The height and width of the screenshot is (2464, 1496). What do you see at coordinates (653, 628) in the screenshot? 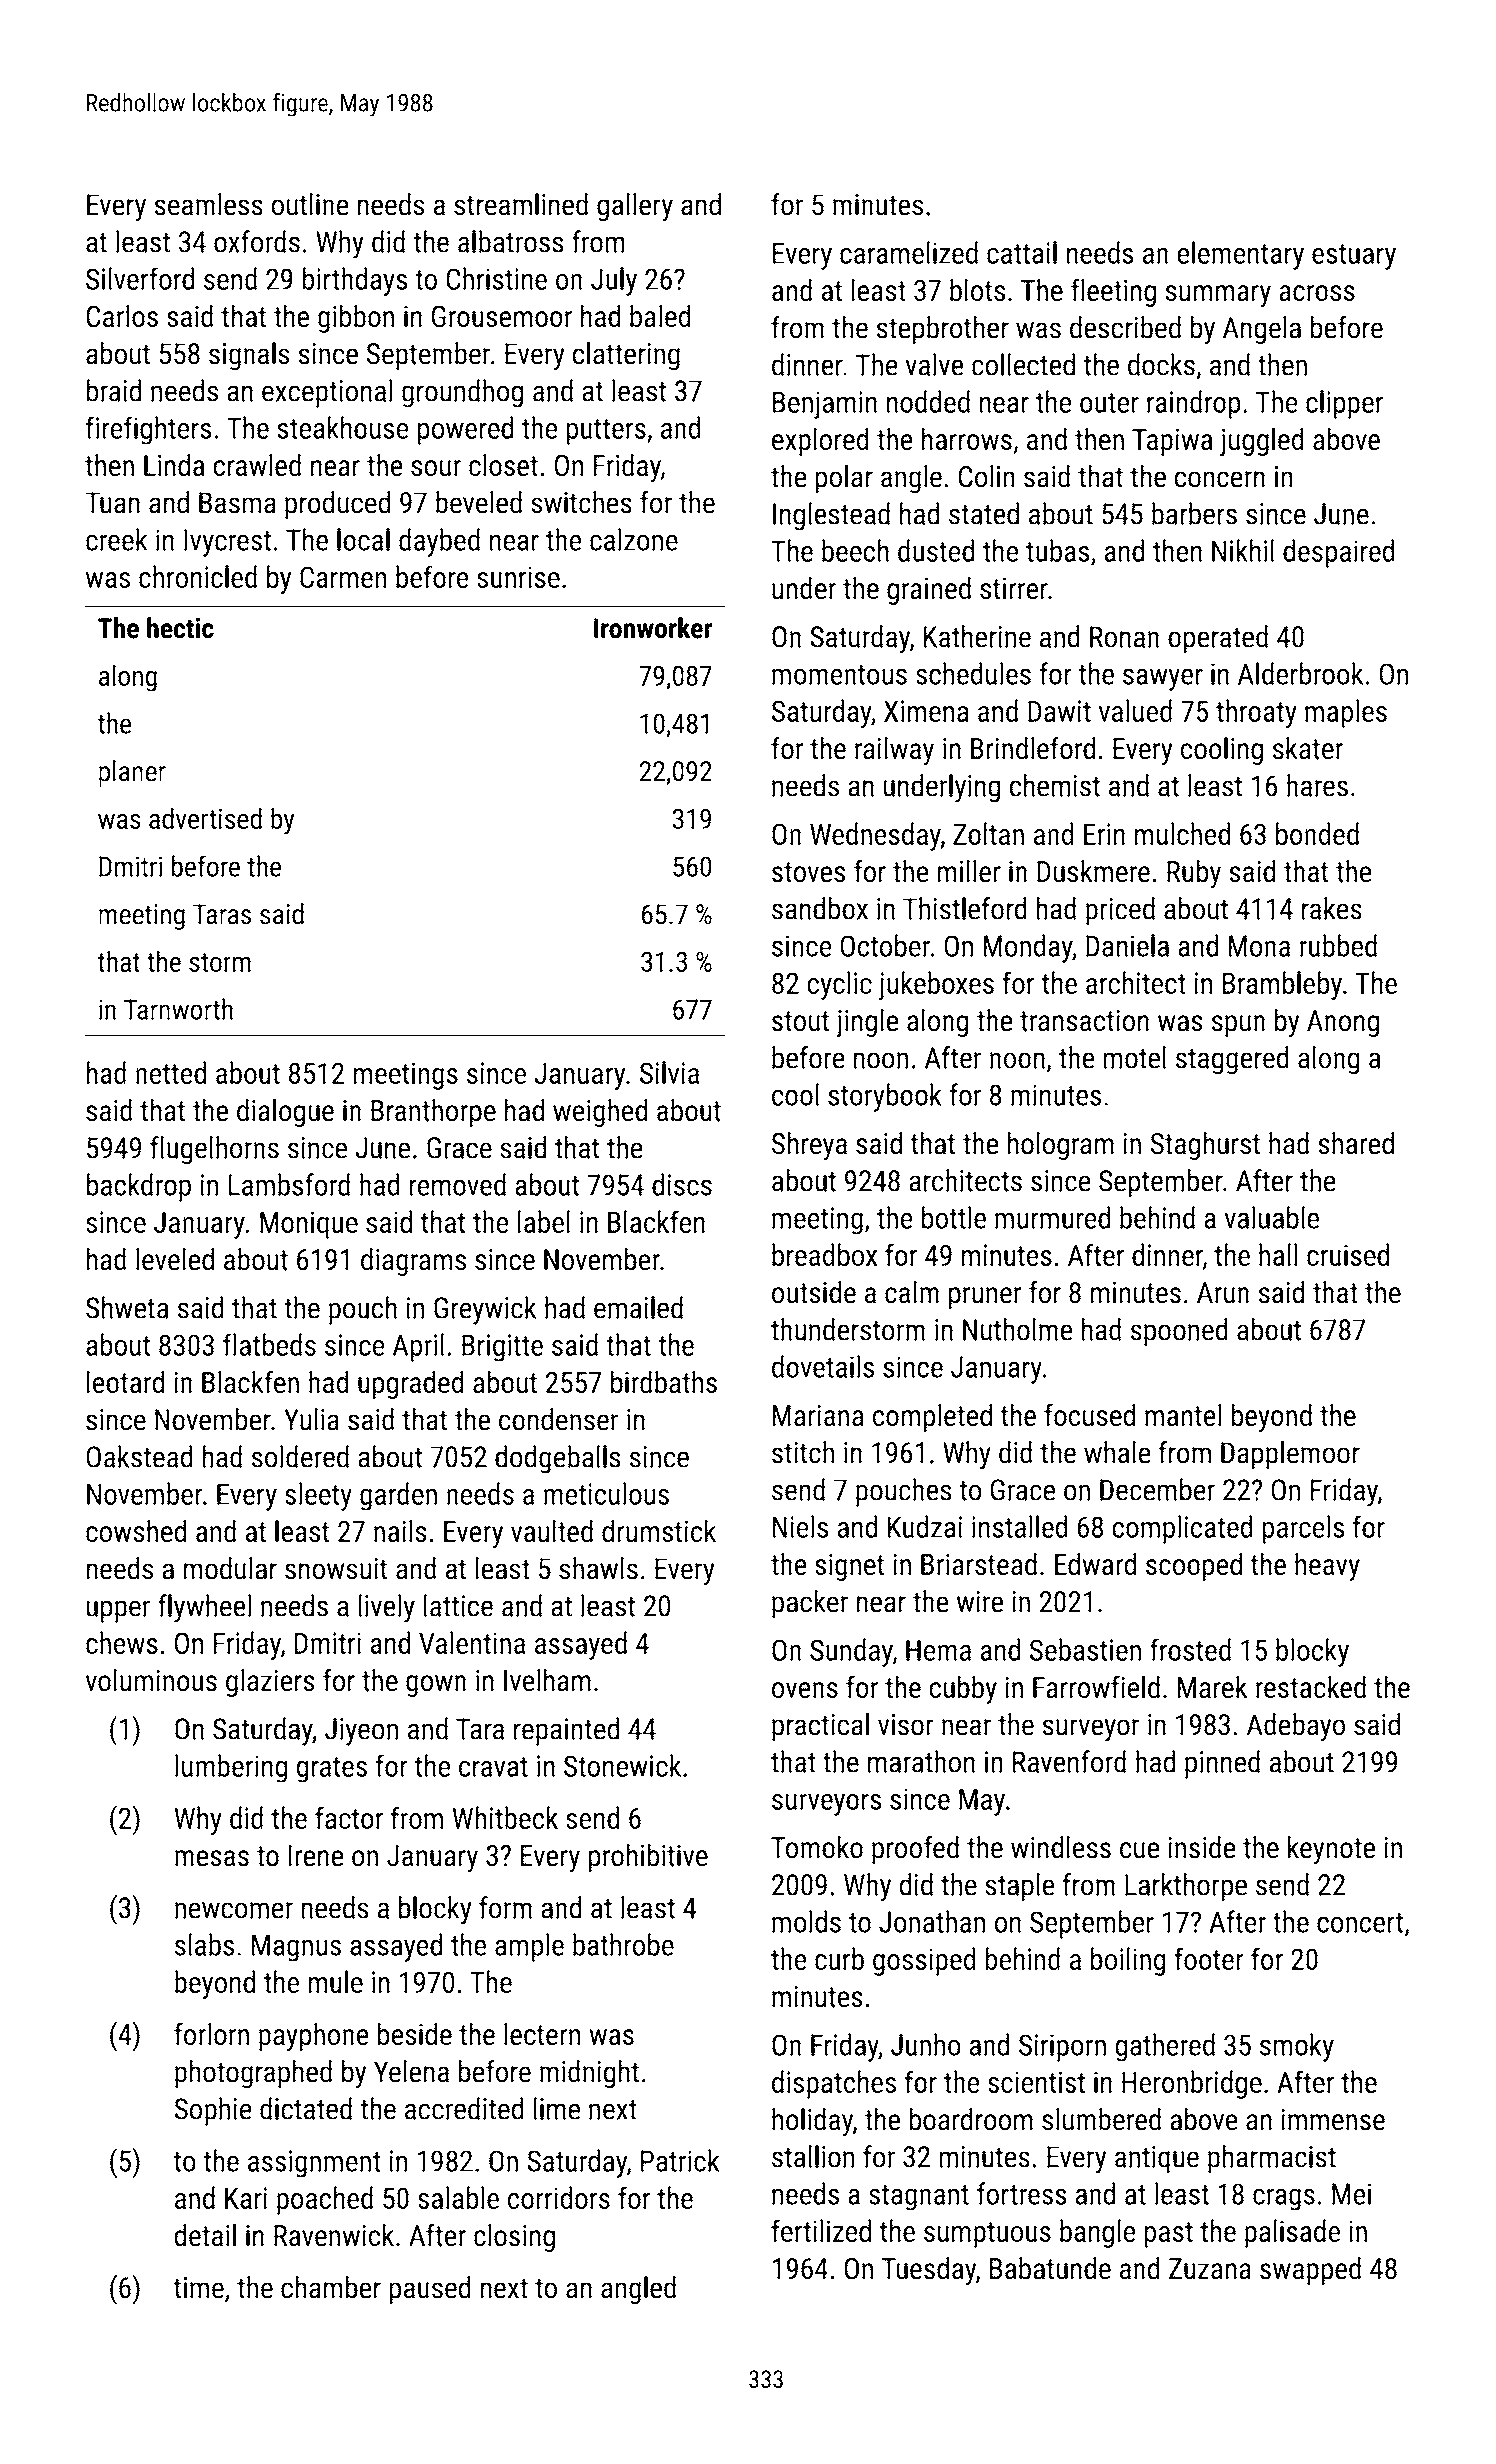
I see `Ironworker` at bounding box center [653, 628].
